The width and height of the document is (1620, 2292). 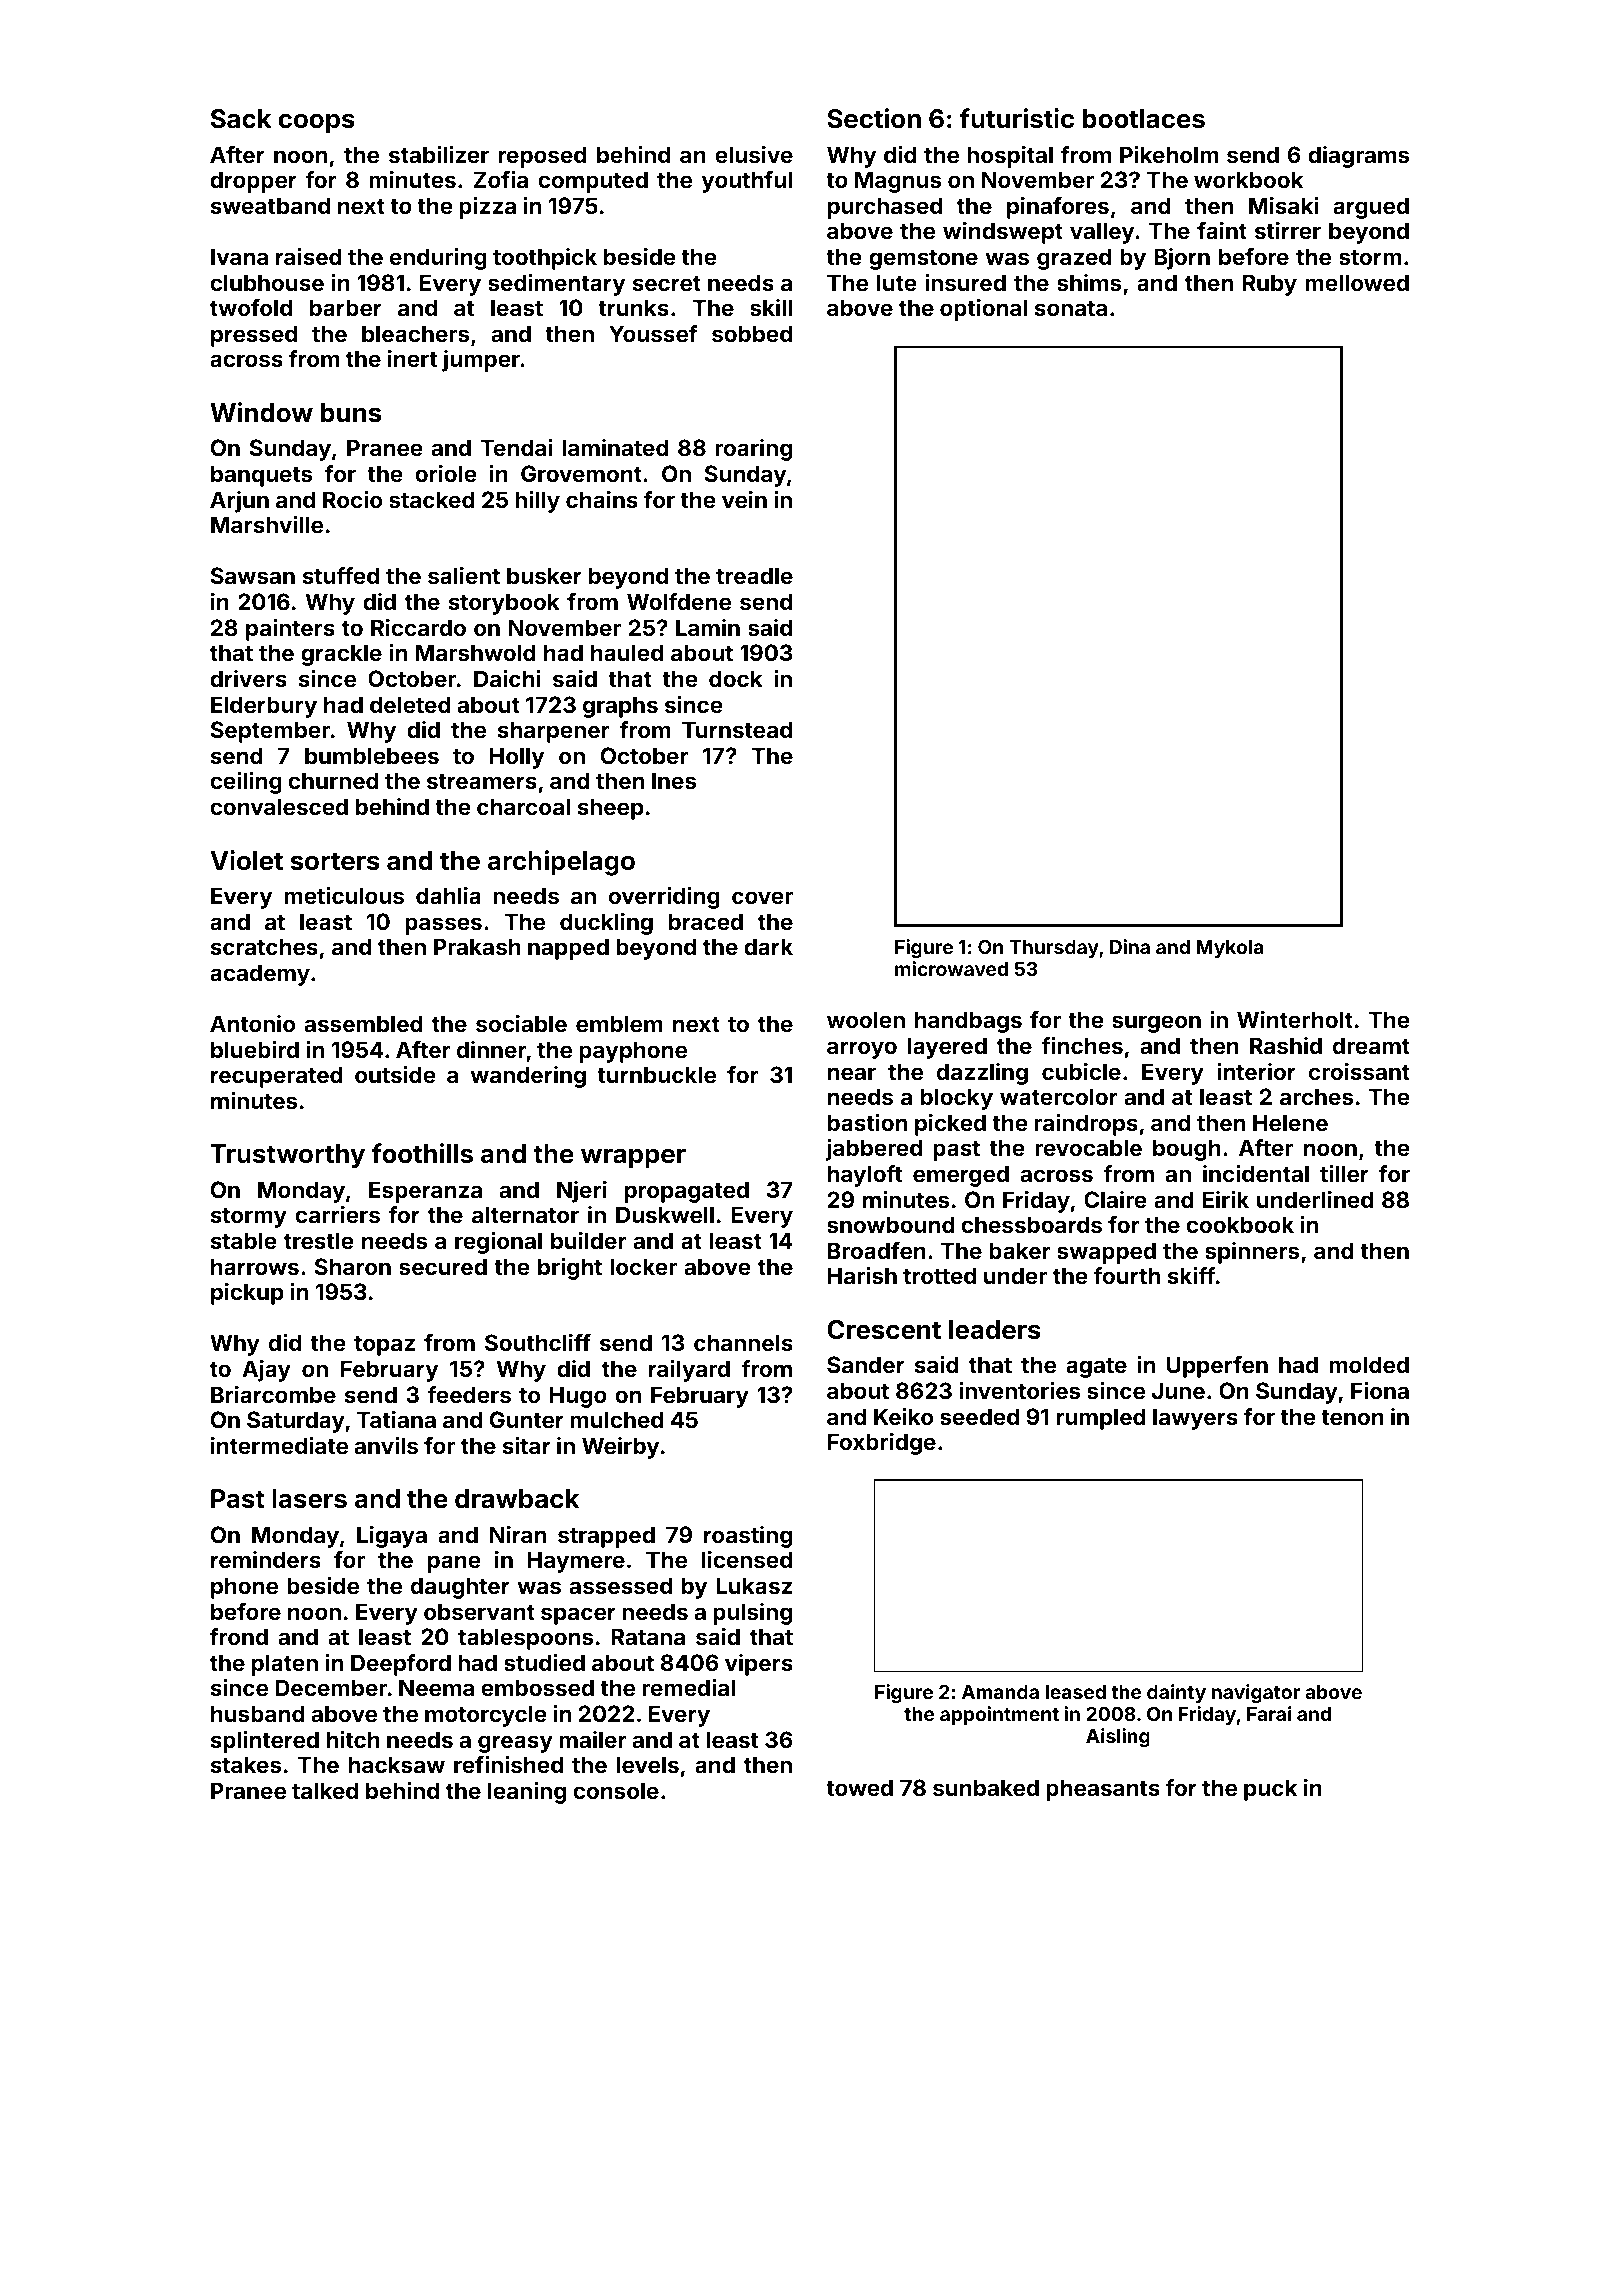 What do you see at coordinates (325, 1790) in the document?
I see `talked` at bounding box center [325, 1790].
